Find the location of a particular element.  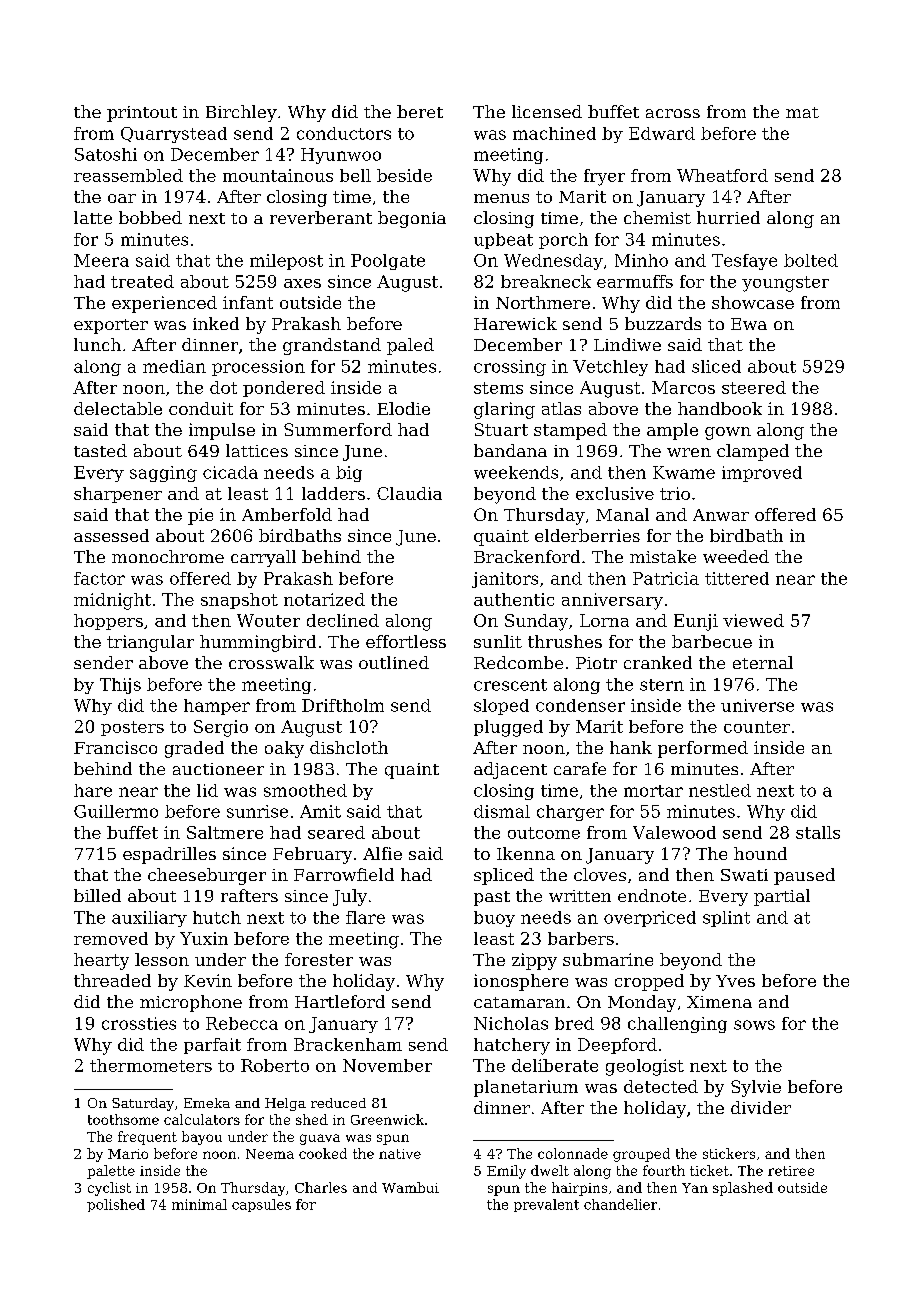

beret is located at coordinates (420, 111).
